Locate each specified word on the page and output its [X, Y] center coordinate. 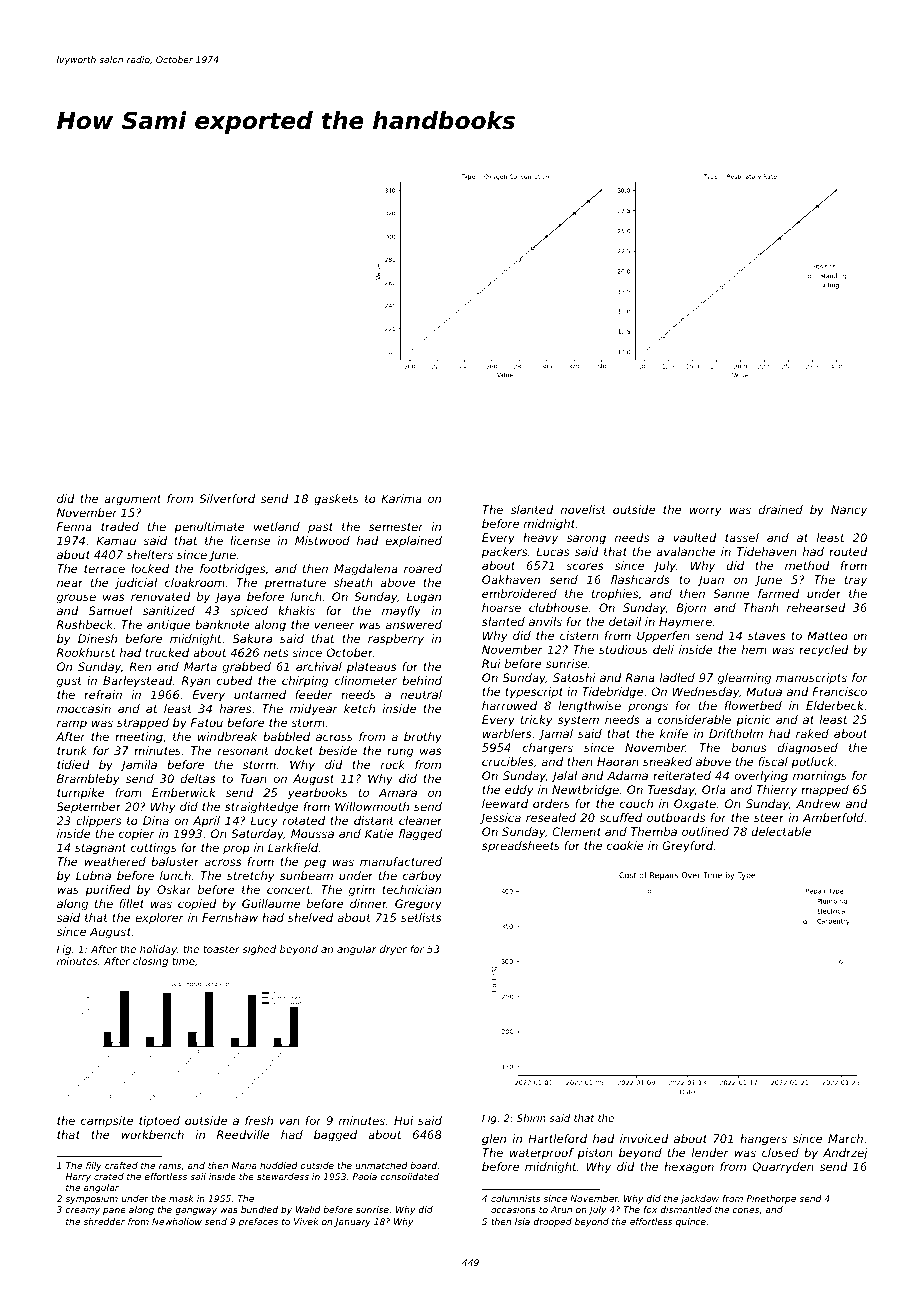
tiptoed [159, 1122]
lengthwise [590, 707]
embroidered [519, 593]
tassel [742, 537]
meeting [139, 738]
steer [769, 818]
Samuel [110, 610]
